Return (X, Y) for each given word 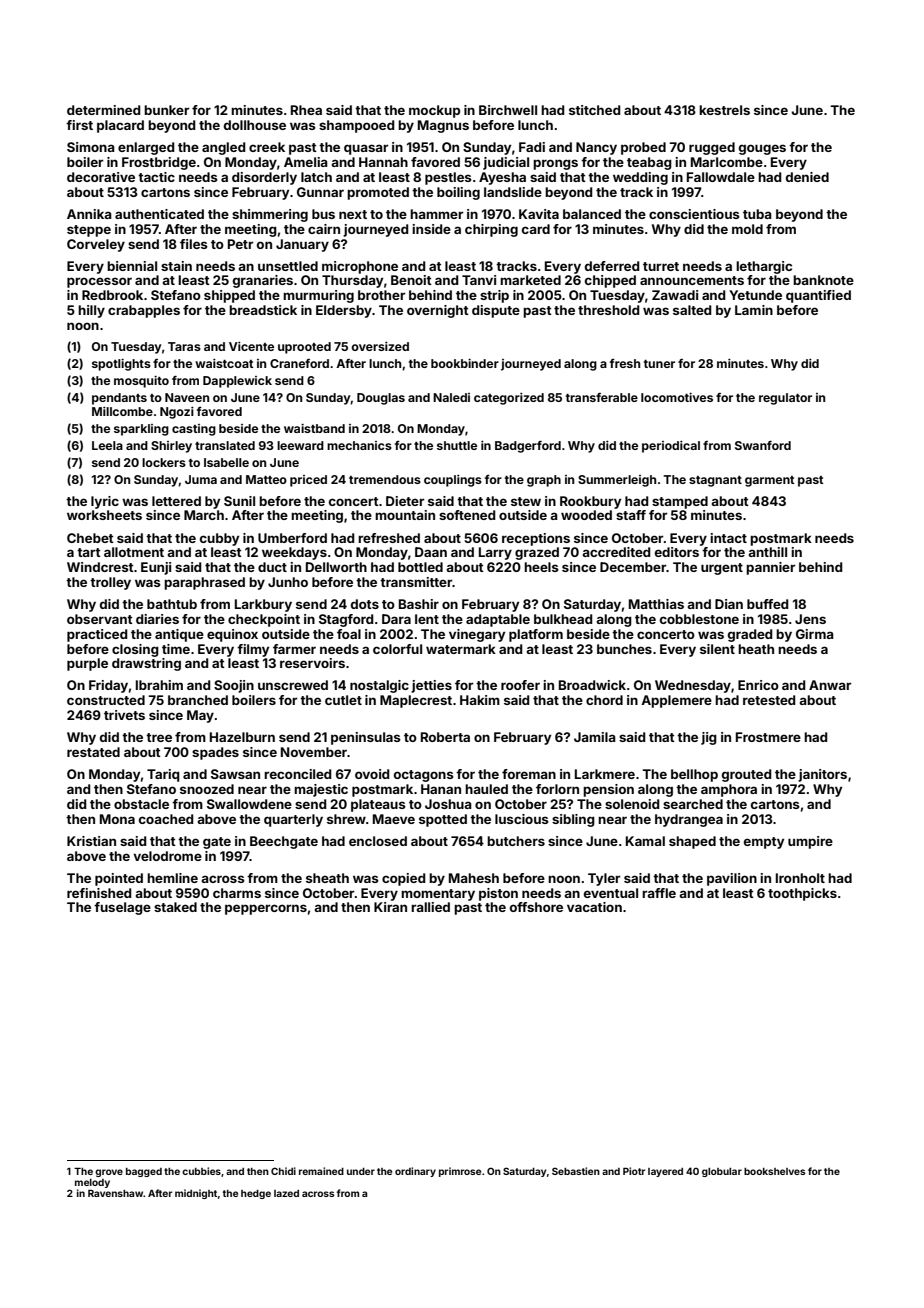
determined (104, 110)
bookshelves (774, 1171)
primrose (460, 1172)
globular (722, 1172)
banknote (823, 280)
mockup (434, 111)
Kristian (91, 841)
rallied (430, 907)
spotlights (121, 365)
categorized (509, 399)
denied (807, 177)
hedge (256, 1194)
